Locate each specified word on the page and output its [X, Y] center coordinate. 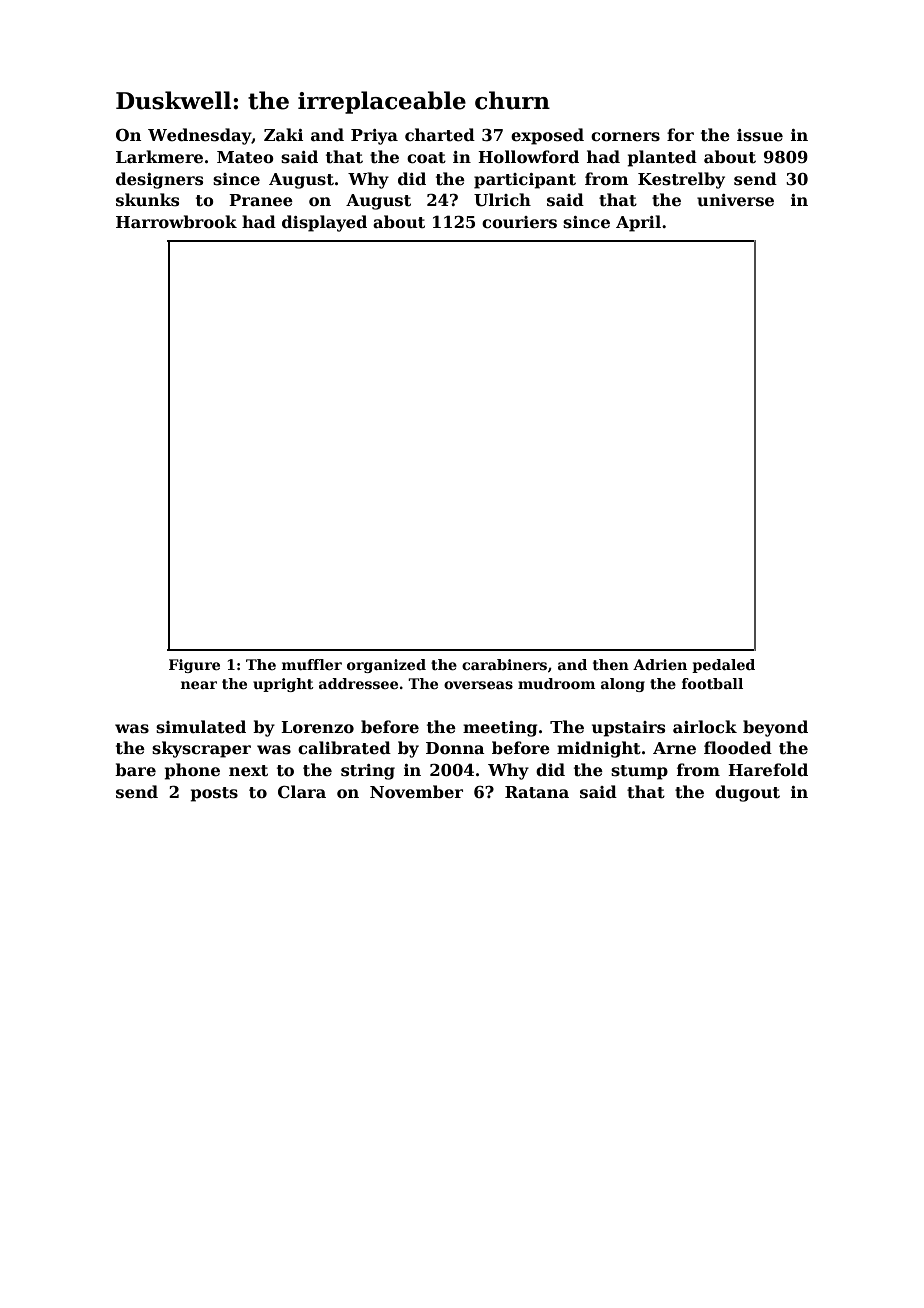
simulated [201, 727]
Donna [455, 748]
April [638, 223]
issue [760, 135]
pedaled [723, 666]
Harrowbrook [176, 222]
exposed [547, 136]
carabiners [504, 664]
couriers [519, 222]
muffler [312, 664]
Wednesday [200, 136]
